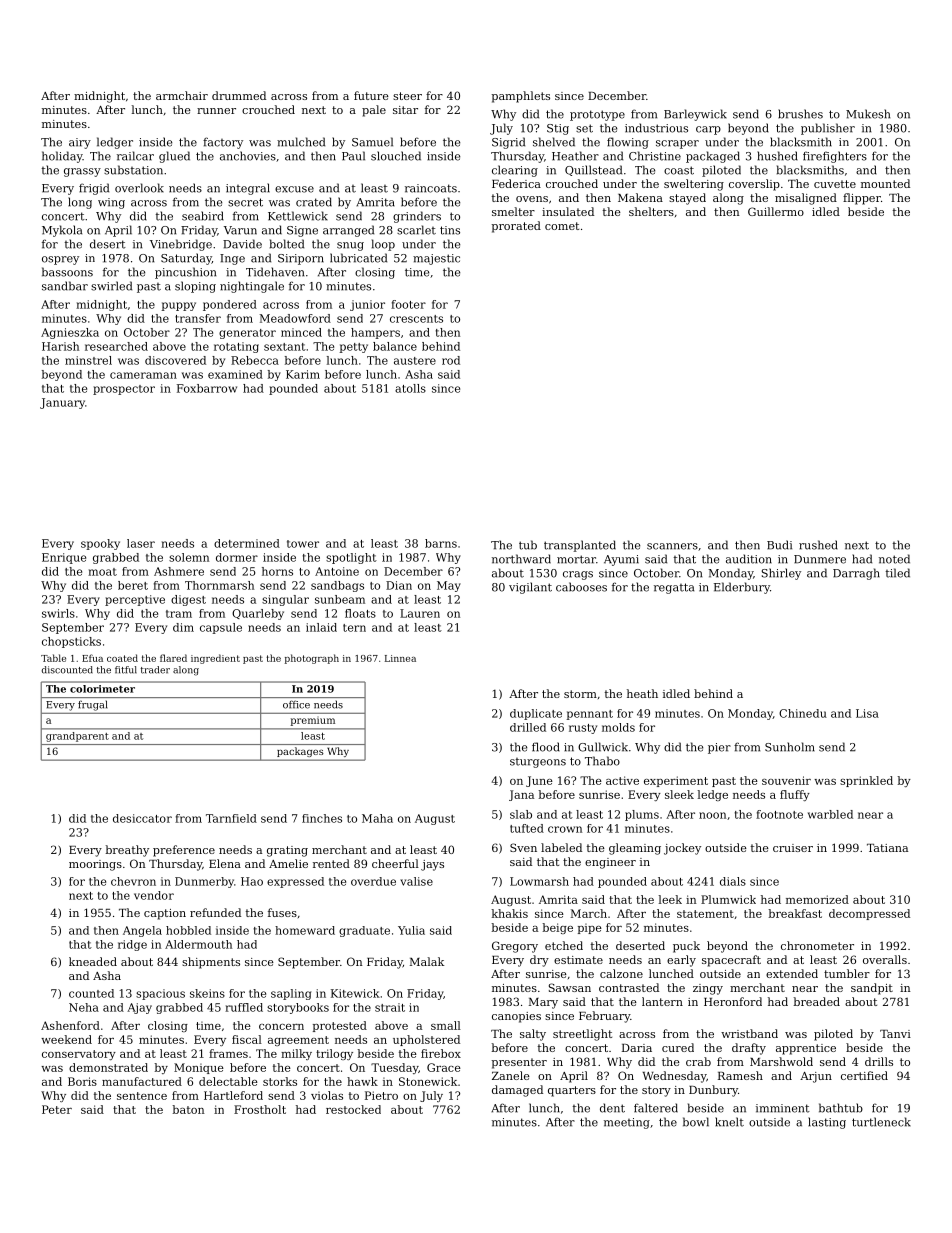 The height and width of the screenshot is (1233, 952). Describe the element at coordinates (62, 231) in the screenshot. I see `Mykola` at that location.
